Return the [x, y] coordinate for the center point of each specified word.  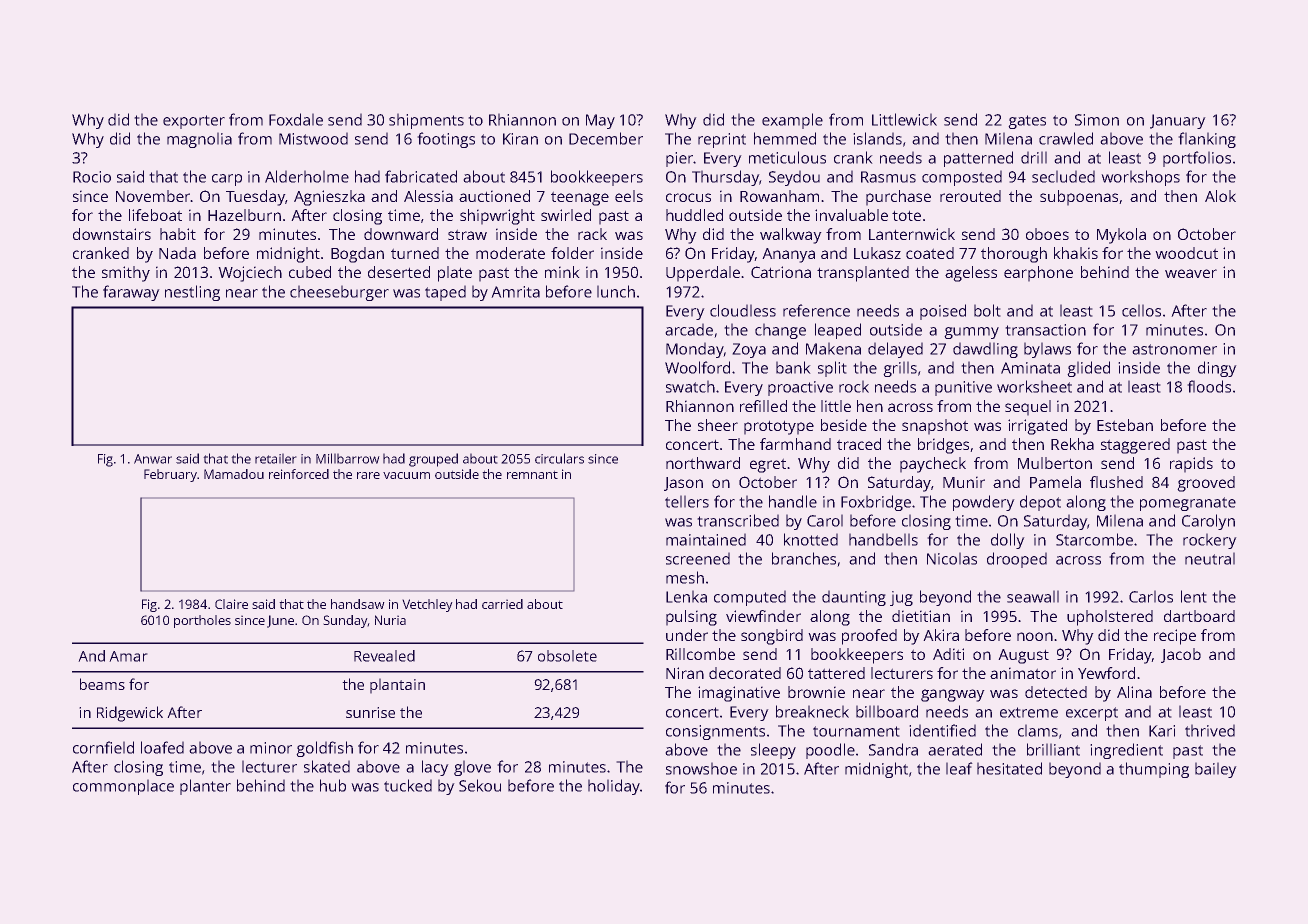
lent [1193, 596]
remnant [532, 475]
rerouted [970, 196]
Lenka [686, 597]
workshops [1141, 178]
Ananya [789, 255]
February [170, 475]
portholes [202, 621]
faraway [131, 293]
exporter [194, 122]
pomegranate [1188, 504]
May [600, 121]
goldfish [325, 749]
